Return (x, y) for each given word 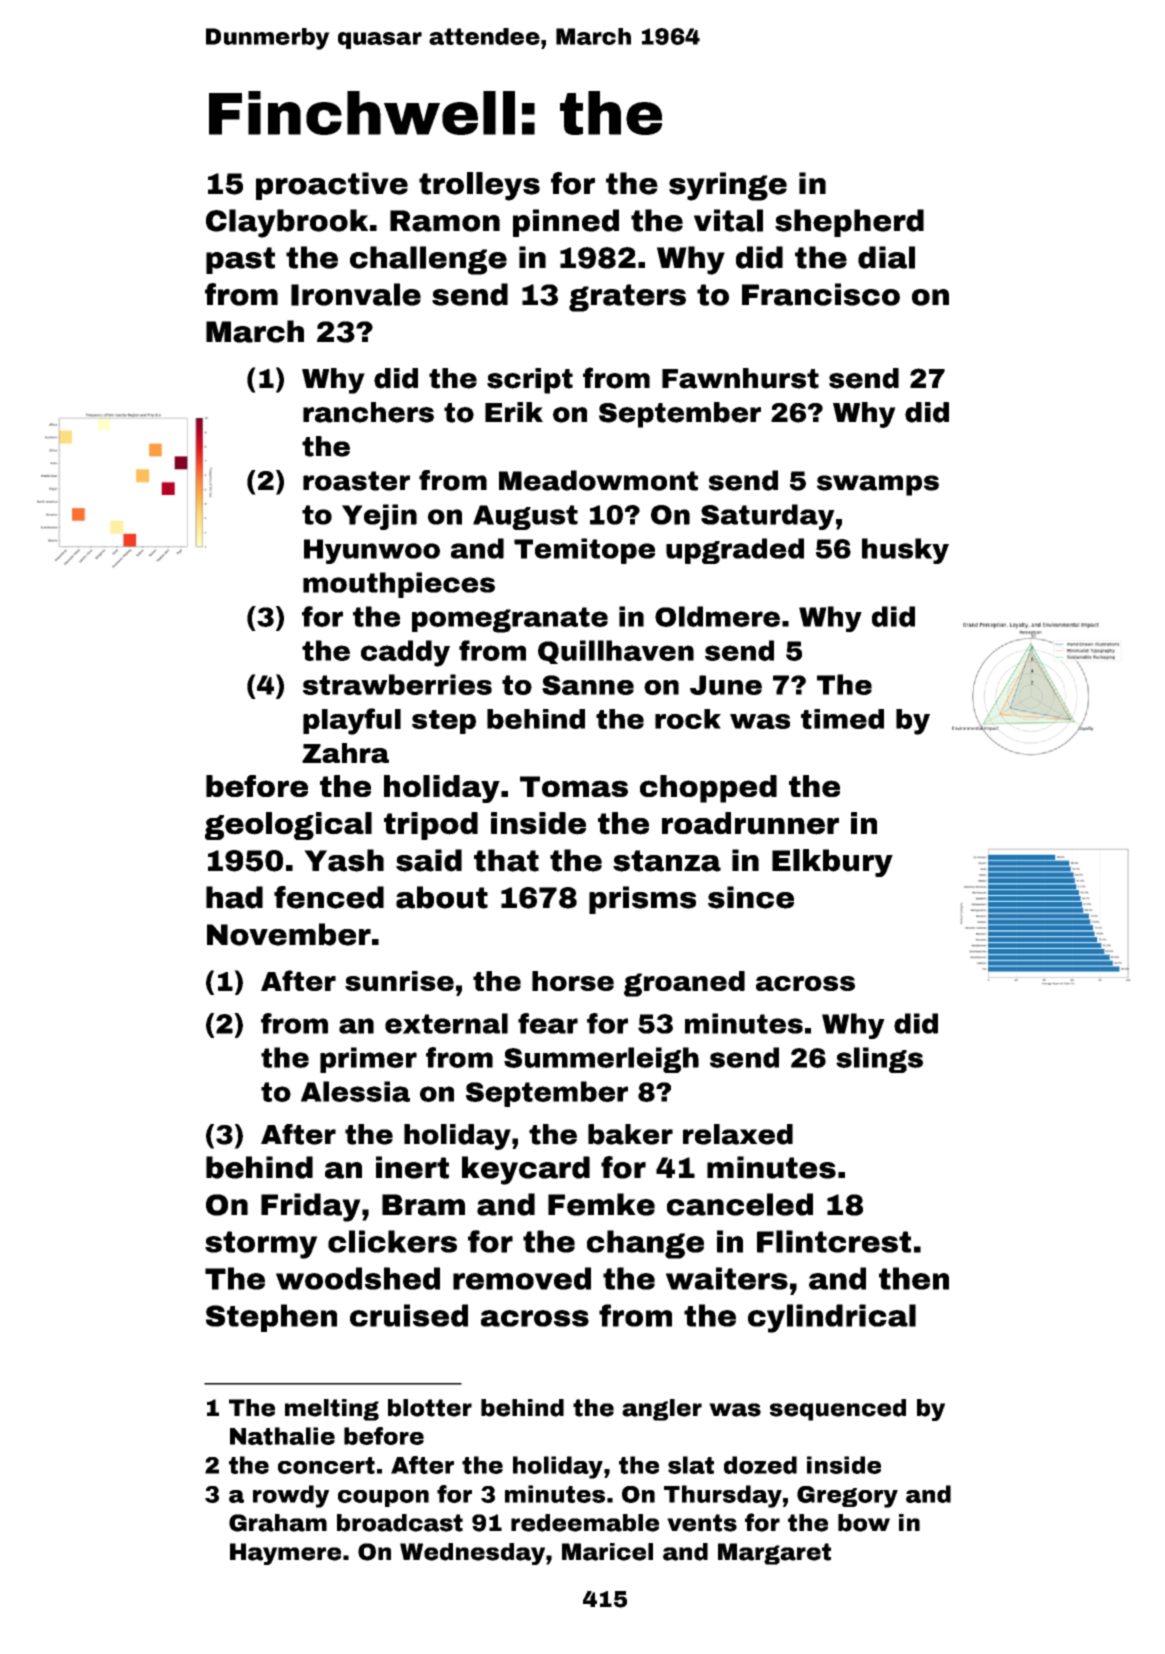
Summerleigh (601, 1060)
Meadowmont (598, 480)
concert (326, 1465)
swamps (878, 485)
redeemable (585, 1523)
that (506, 860)
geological (288, 826)
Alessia (355, 1091)
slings (879, 1060)
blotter (430, 1408)
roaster (356, 481)
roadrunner (750, 823)
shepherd (849, 223)
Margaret (774, 1554)
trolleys (479, 186)
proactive (332, 186)
